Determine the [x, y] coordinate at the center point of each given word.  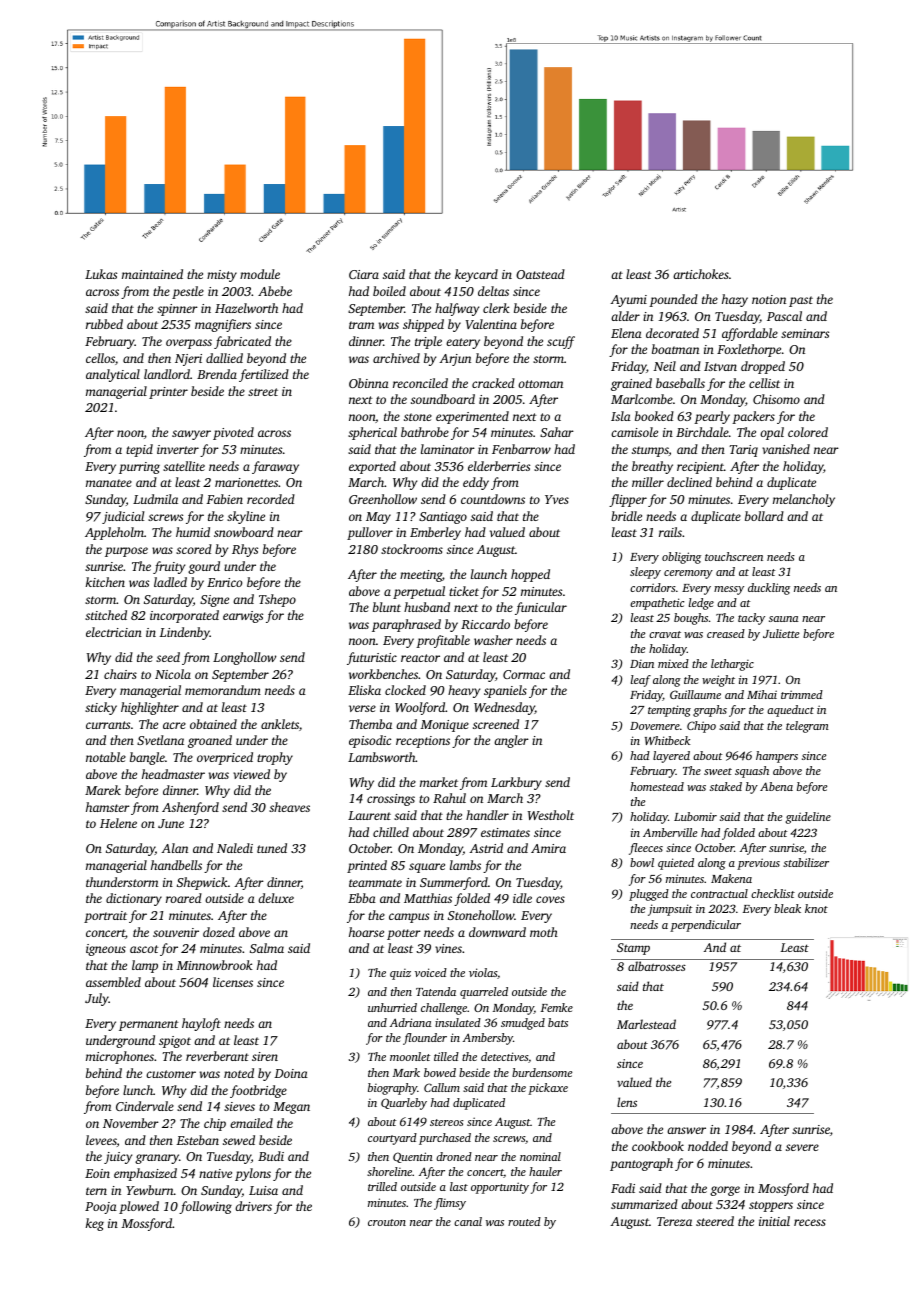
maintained [152, 274]
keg [95, 1224]
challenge [444, 1009]
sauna [784, 619]
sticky [101, 708]
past [801, 301]
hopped [530, 575]
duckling [769, 589]
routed [524, 1221]
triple [428, 342]
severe [802, 1147]
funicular [541, 608]
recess [810, 1222]
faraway [275, 467]
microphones [120, 1057]
